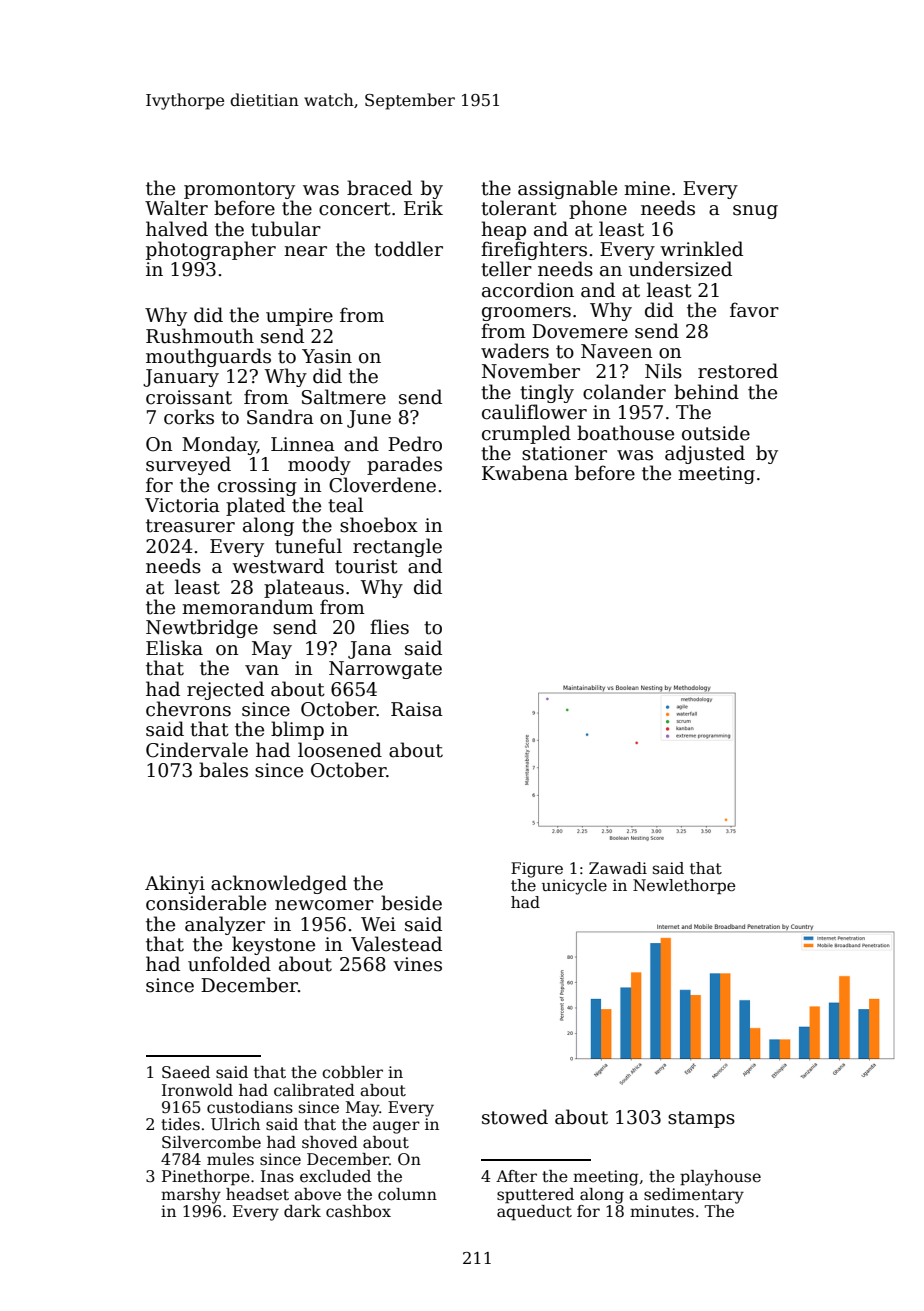  I want to click on Newlethorpe, so click(684, 886).
